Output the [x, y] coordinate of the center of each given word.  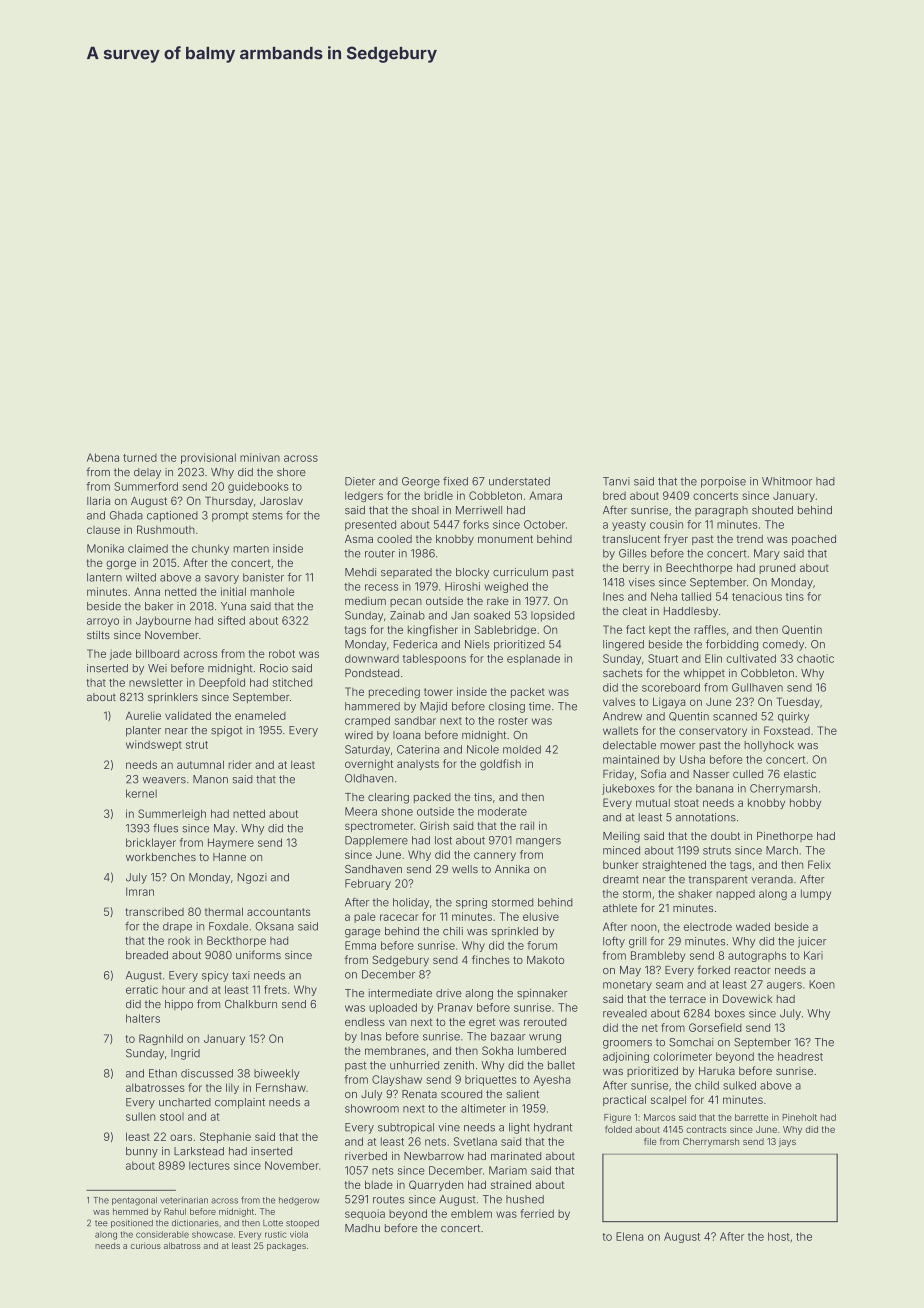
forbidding [732, 645]
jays [787, 1142]
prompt [230, 517]
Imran [140, 891]
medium [365, 601]
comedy [783, 645]
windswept [154, 745]
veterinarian [184, 1200]
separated [406, 573]
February [368, 884]
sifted [231, 620]
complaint [240, 1103]
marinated [516, 1156]
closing [507, 707]
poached [814, 540]
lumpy [816, 894]
